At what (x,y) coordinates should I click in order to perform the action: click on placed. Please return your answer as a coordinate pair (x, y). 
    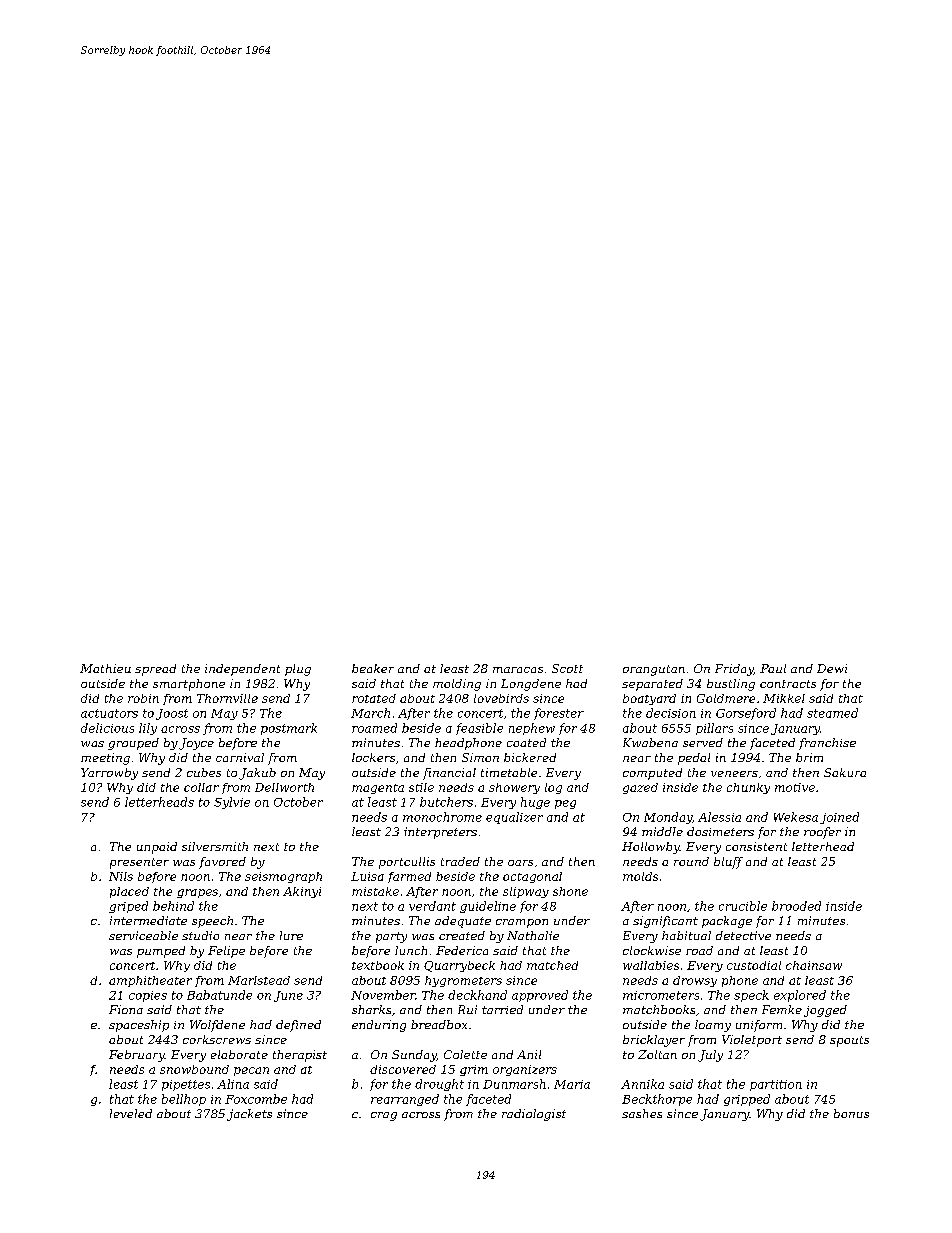
    Looking at the image, I should click on (129, 892).
